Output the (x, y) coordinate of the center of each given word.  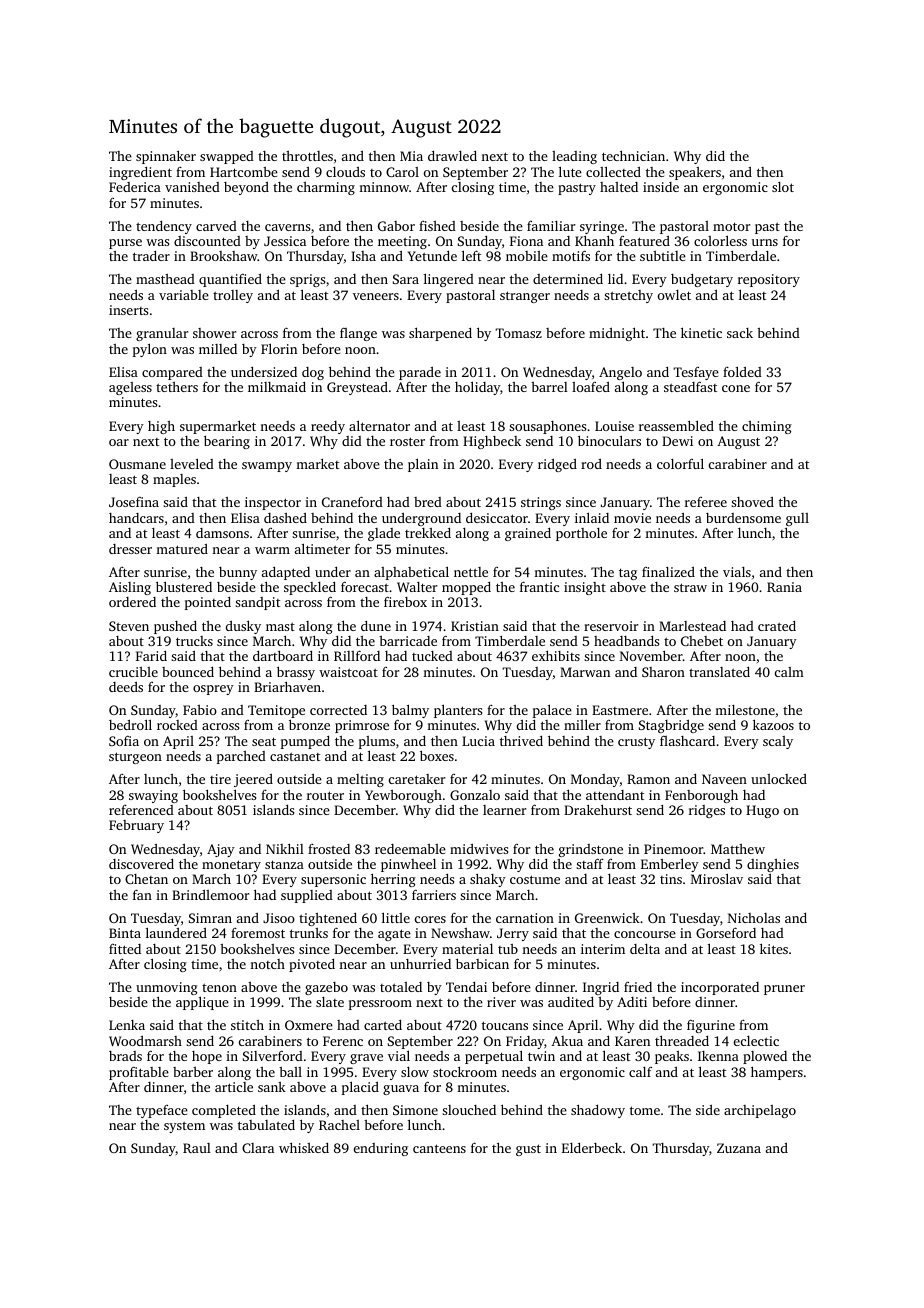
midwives (479, 849)
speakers (695, 173)
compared (172, 373)
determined (568, 279)
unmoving (167, 989)
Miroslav (717, 879)
